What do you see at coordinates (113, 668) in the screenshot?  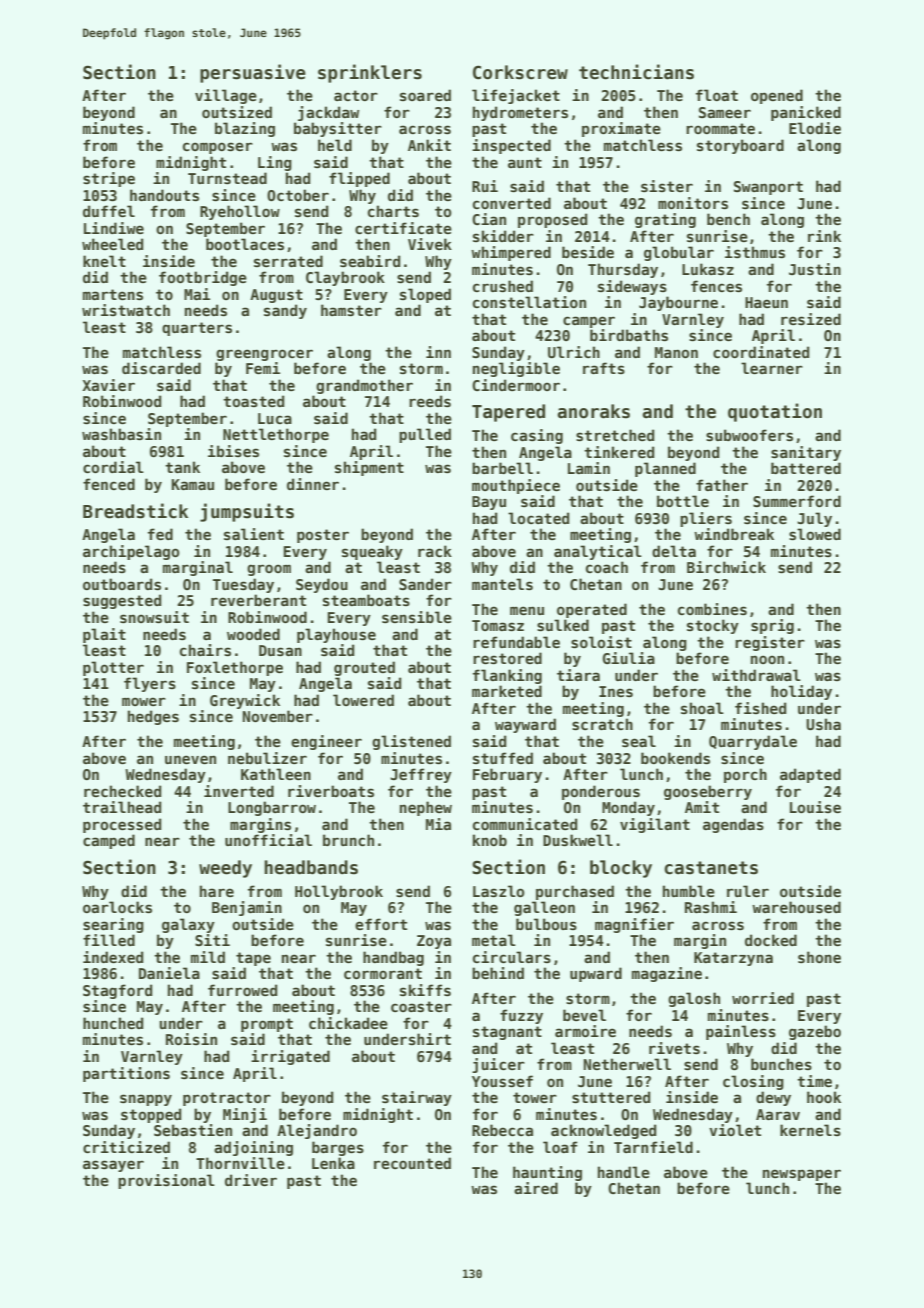 I see `plotter` at bounding box center [113, 668].
